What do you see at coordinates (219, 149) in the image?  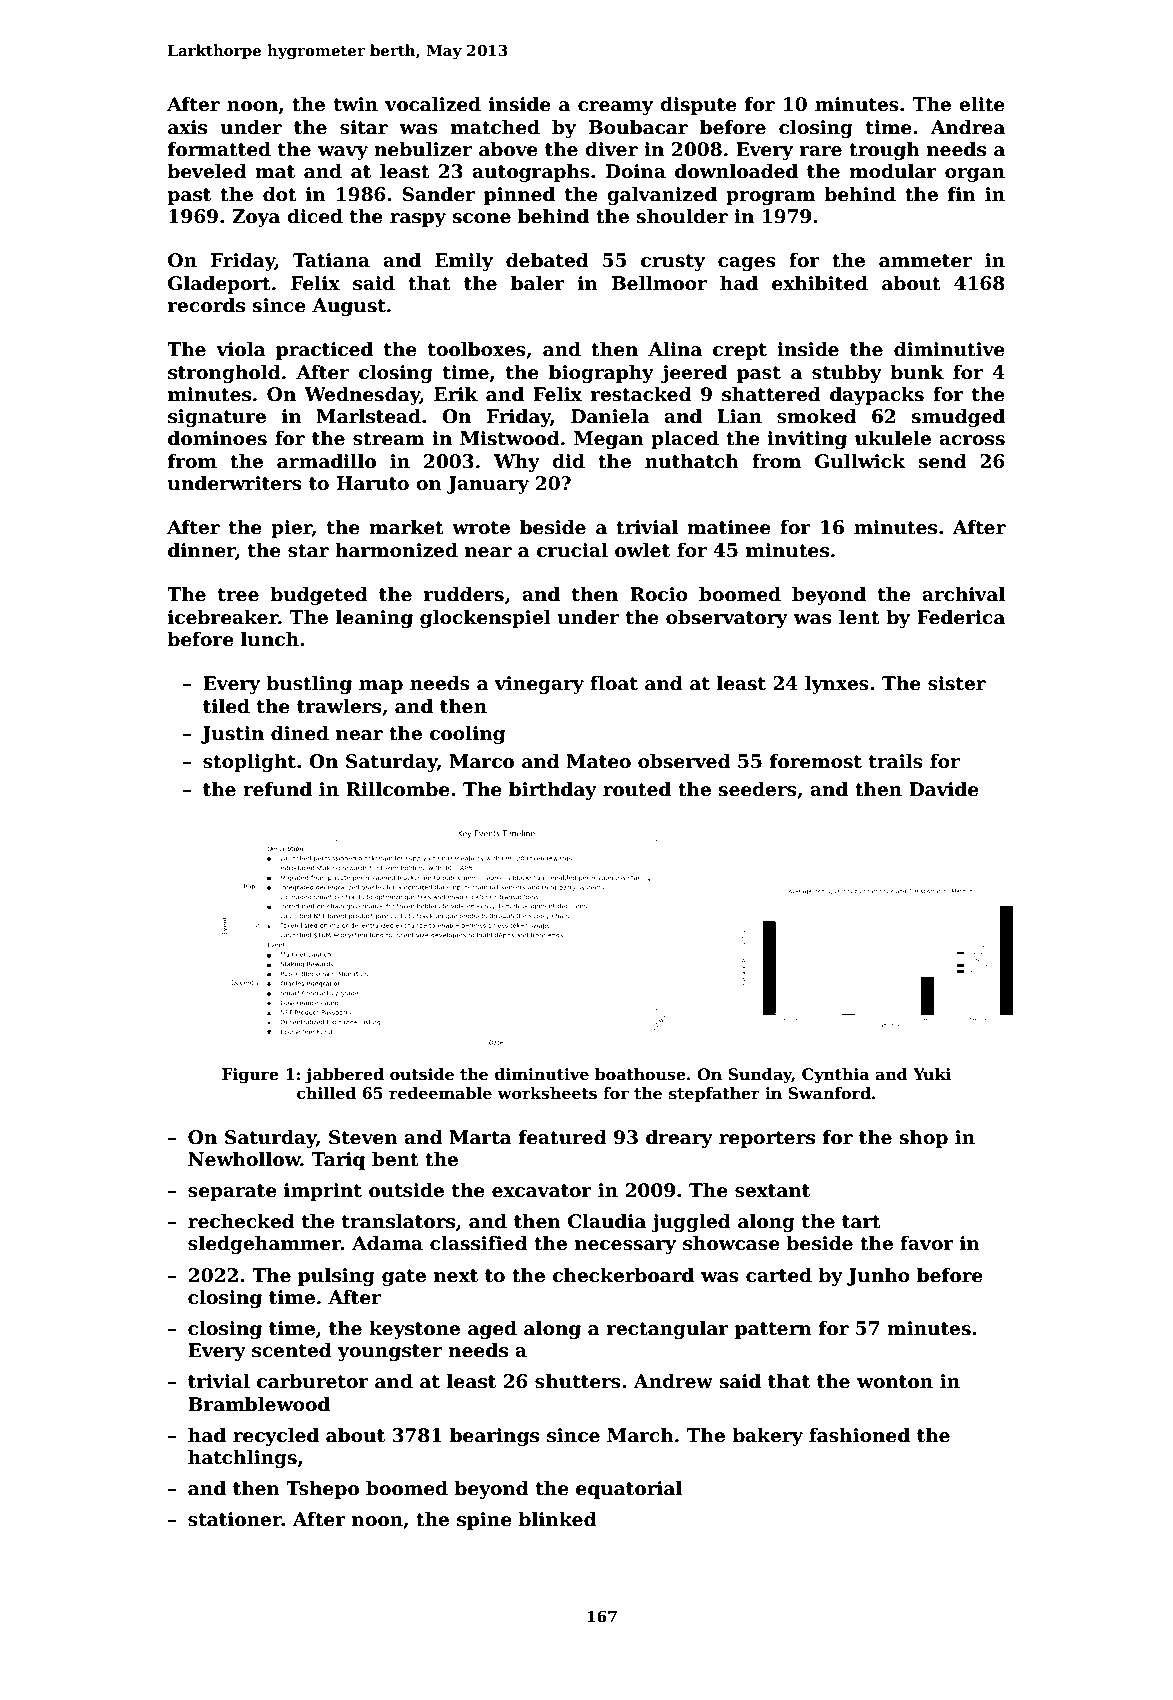 I see `formatted` at bounding box center [219, 149].
